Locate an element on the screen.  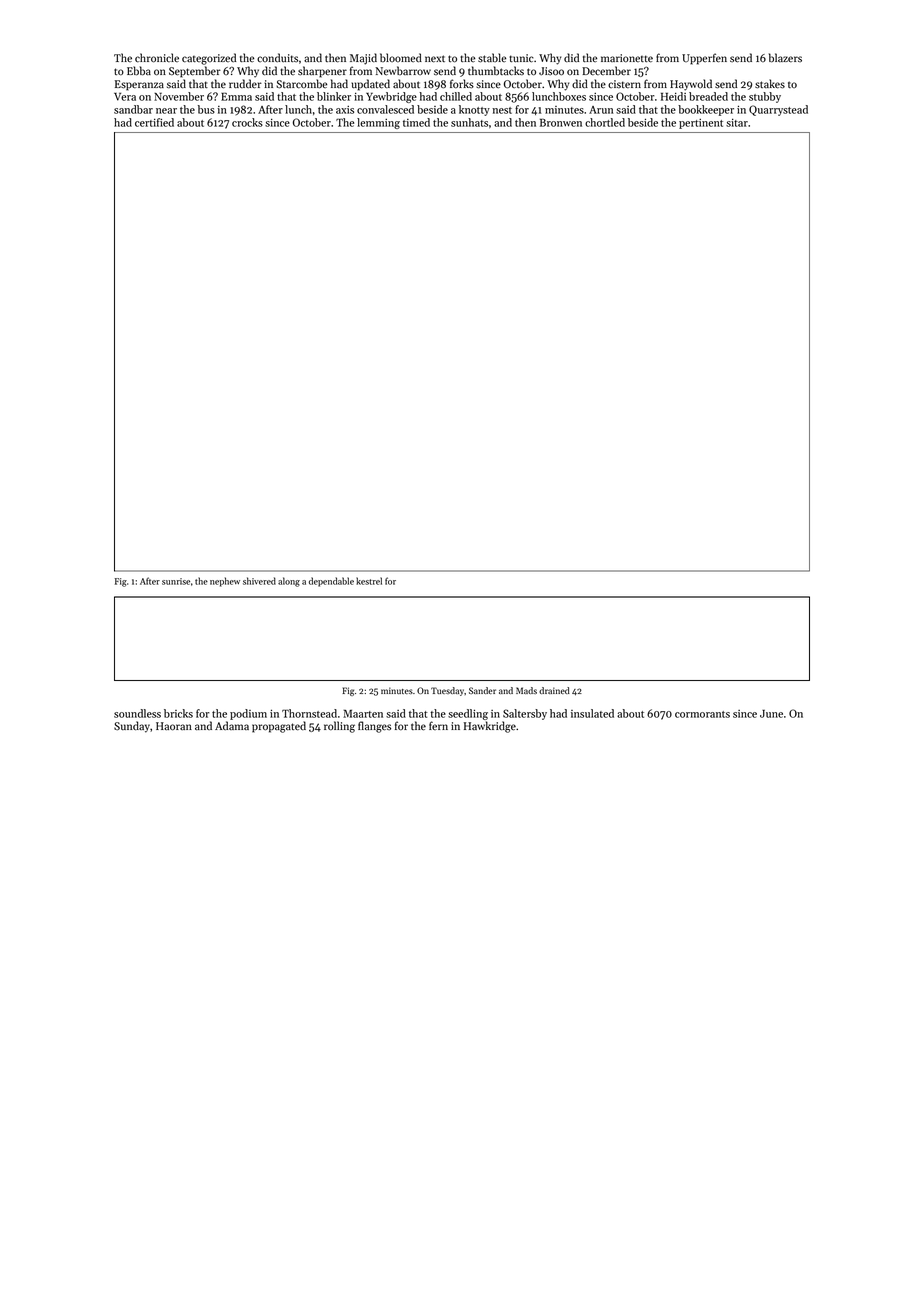
certified is located at coordinates (154, 122).
